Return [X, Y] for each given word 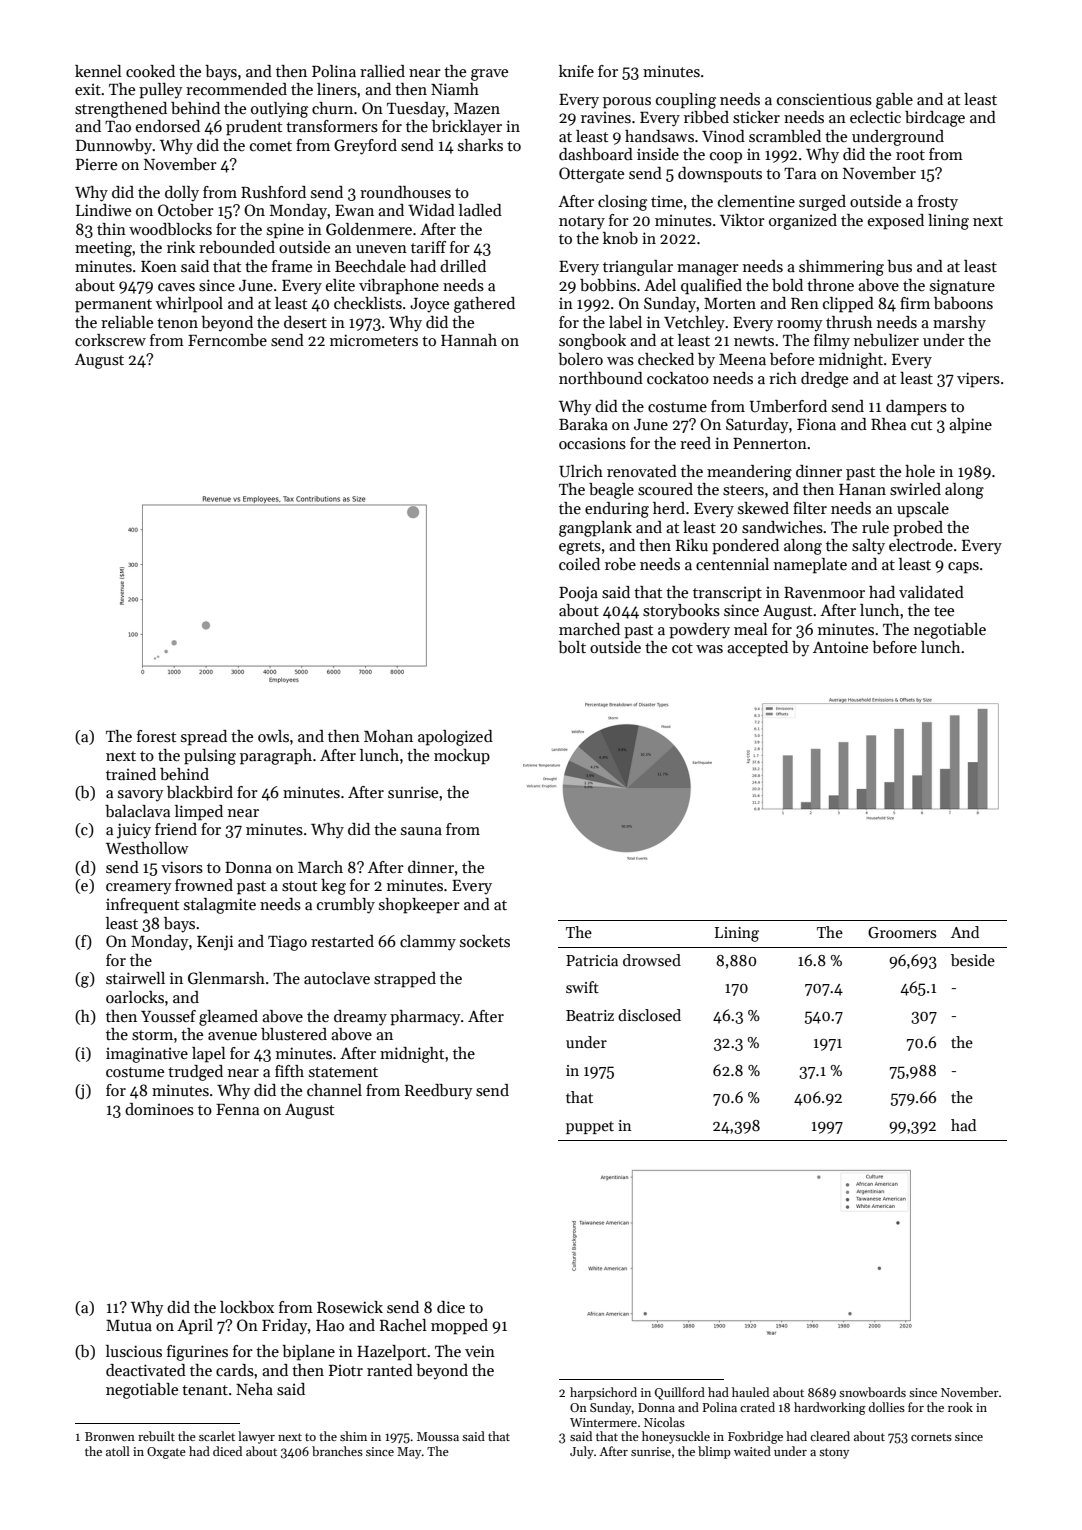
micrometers [374, 340]
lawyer [256, 1437]
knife [576, 71]
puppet [590, 1127]
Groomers [902, 932]
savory [140, 796]
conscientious [824, 99]
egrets [580, 548]
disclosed [649, 1015]
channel [334, 1090]
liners [337, 89]
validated [931, 592]
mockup [462, 757]
